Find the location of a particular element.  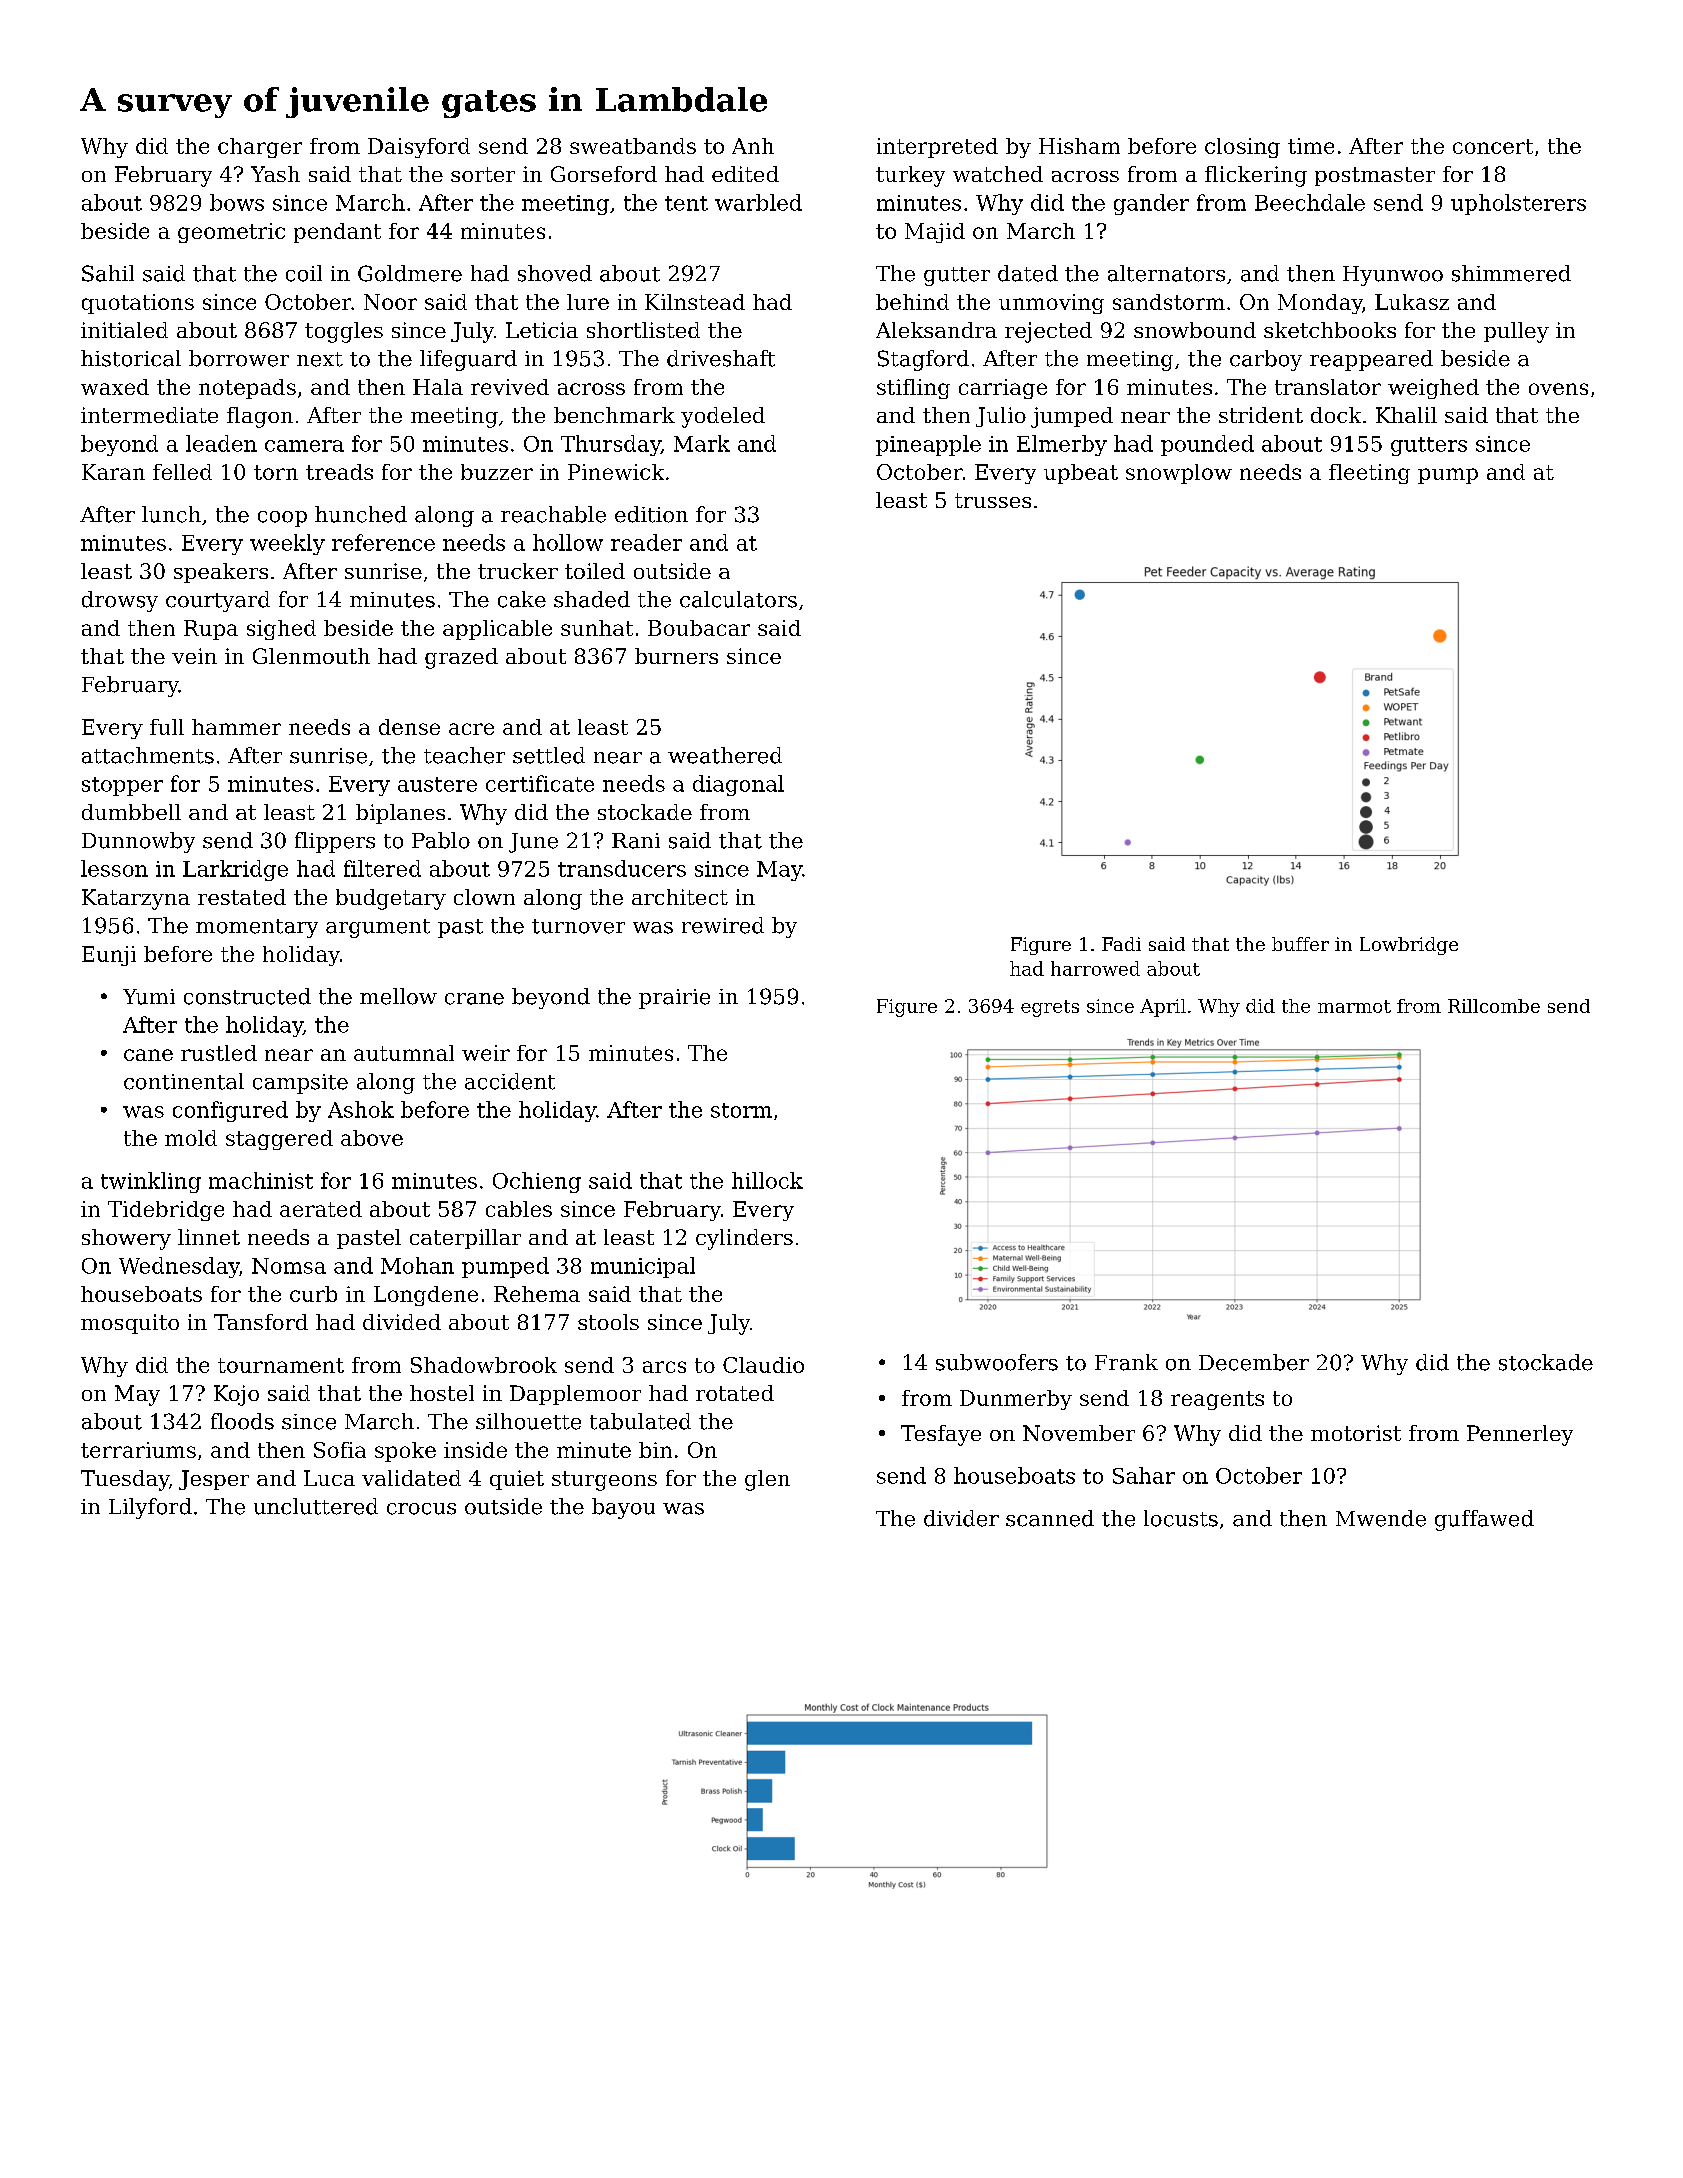

hostel is located at coordinates (442, 1393).
